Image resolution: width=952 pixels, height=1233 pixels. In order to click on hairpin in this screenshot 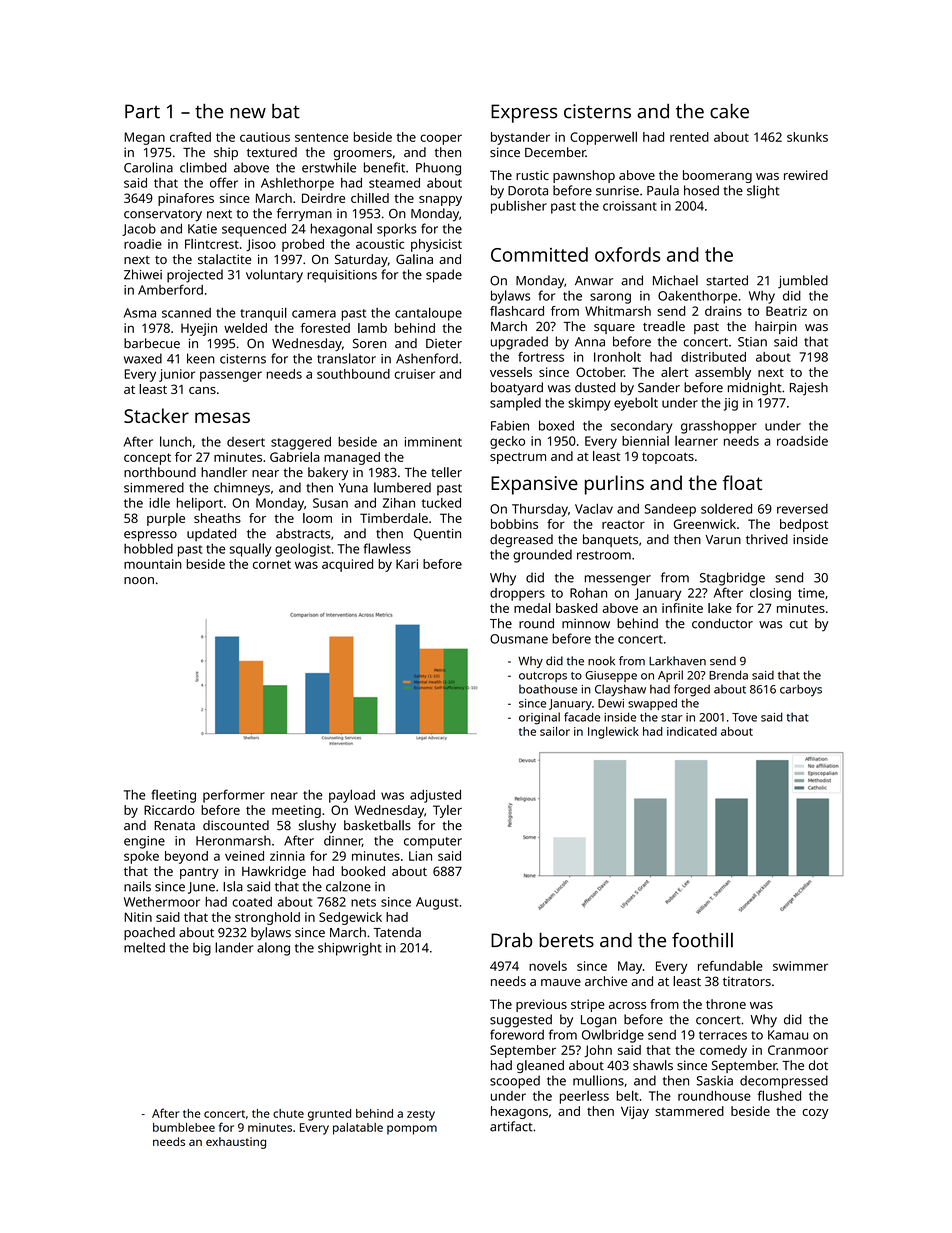, I will do `click(776, 327)`.
